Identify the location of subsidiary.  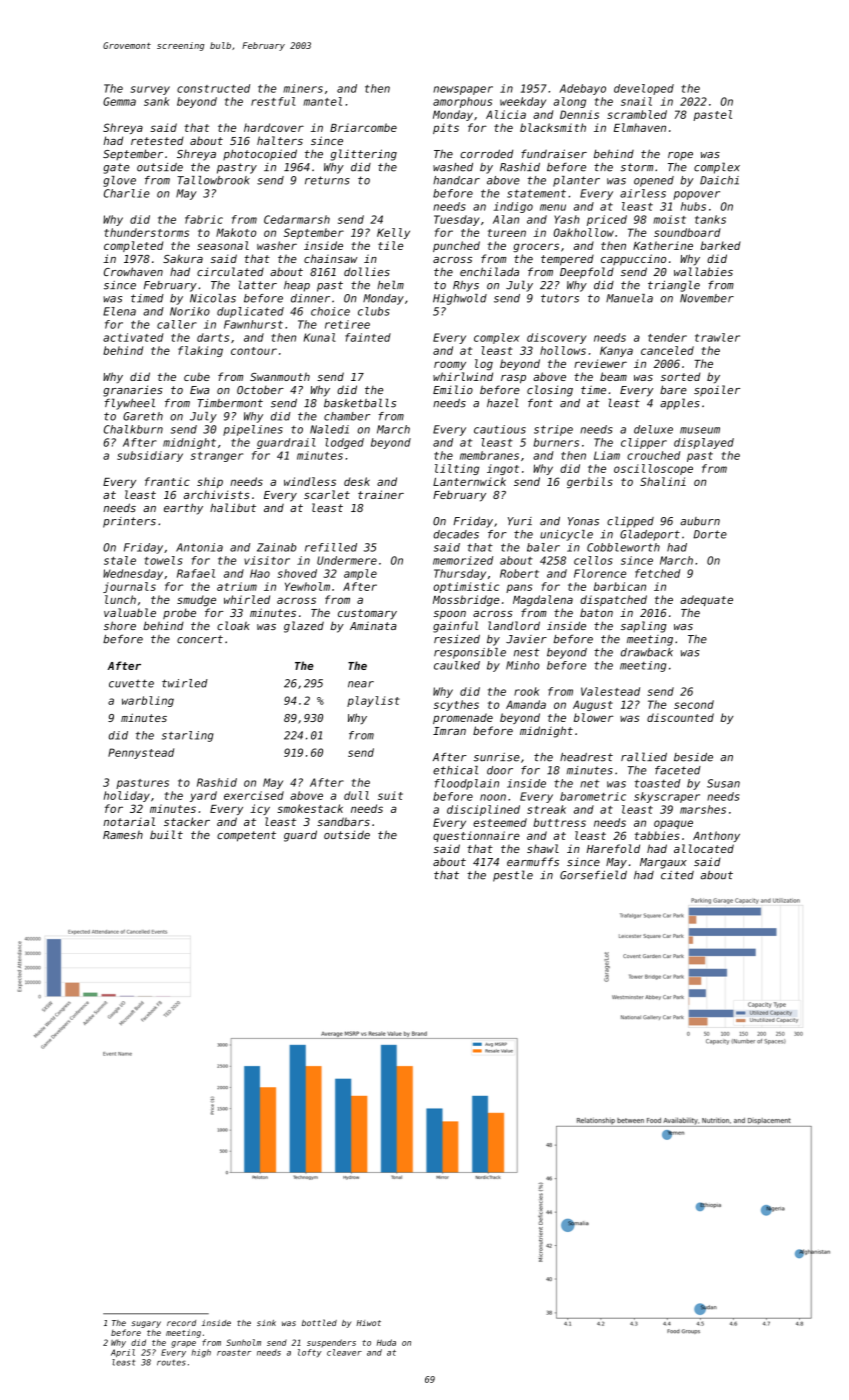
(150, 456).
